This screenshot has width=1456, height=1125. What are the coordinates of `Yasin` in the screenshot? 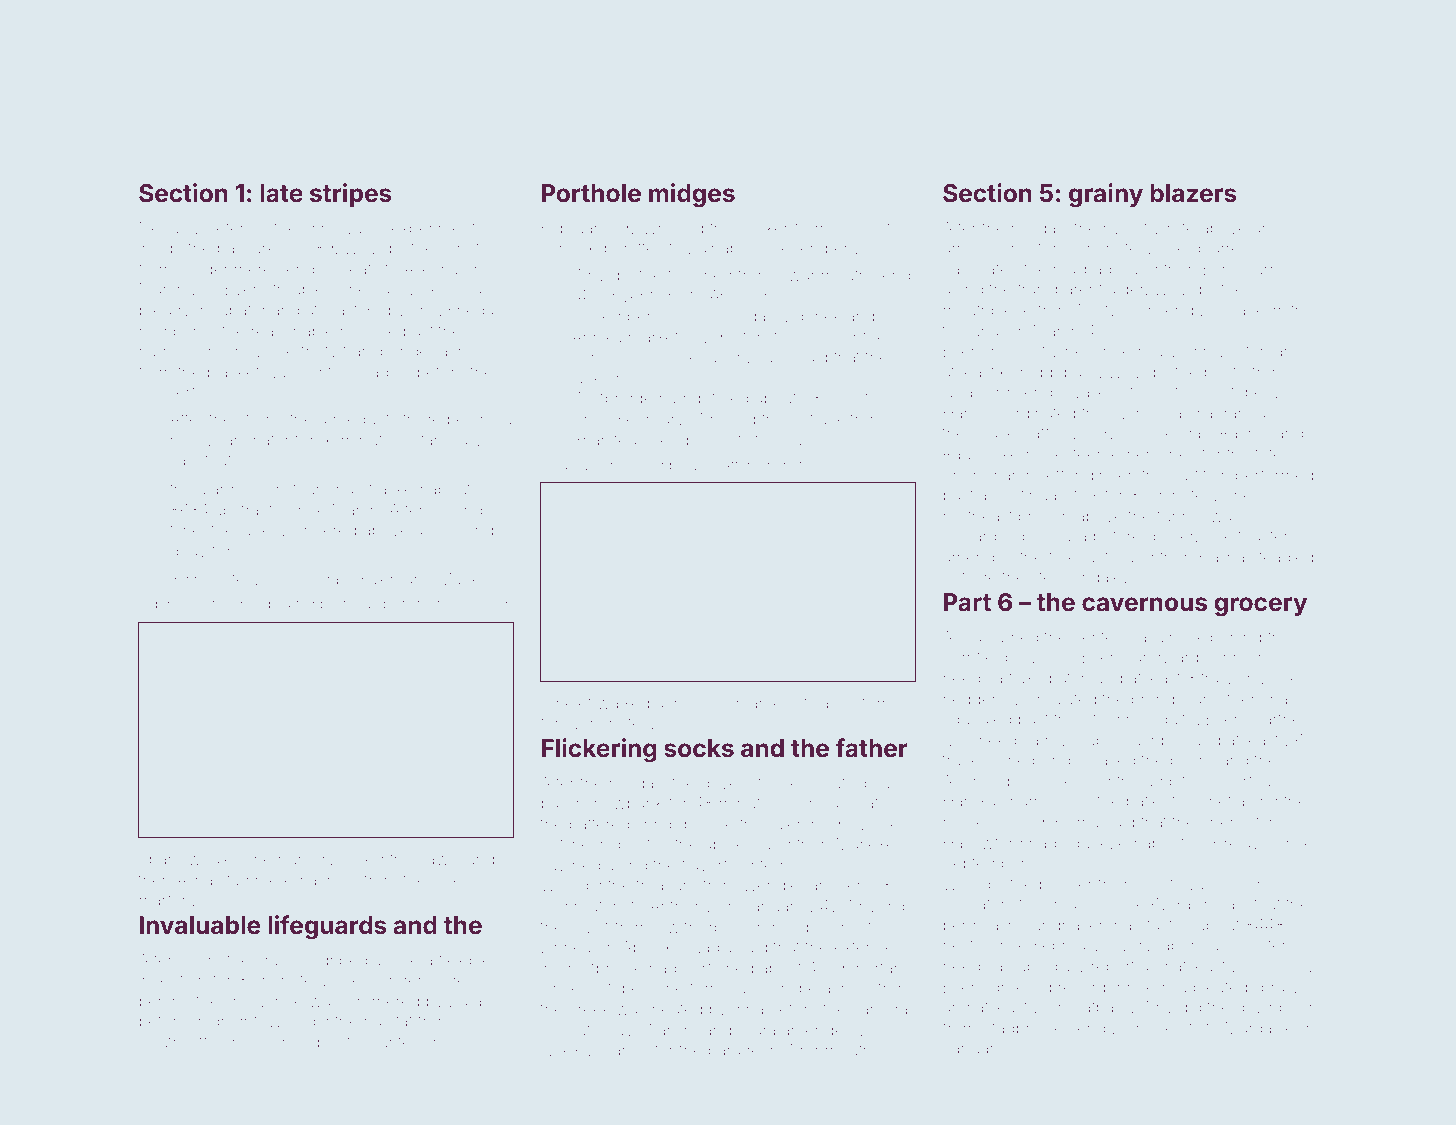 It's located at (1193, 904).
